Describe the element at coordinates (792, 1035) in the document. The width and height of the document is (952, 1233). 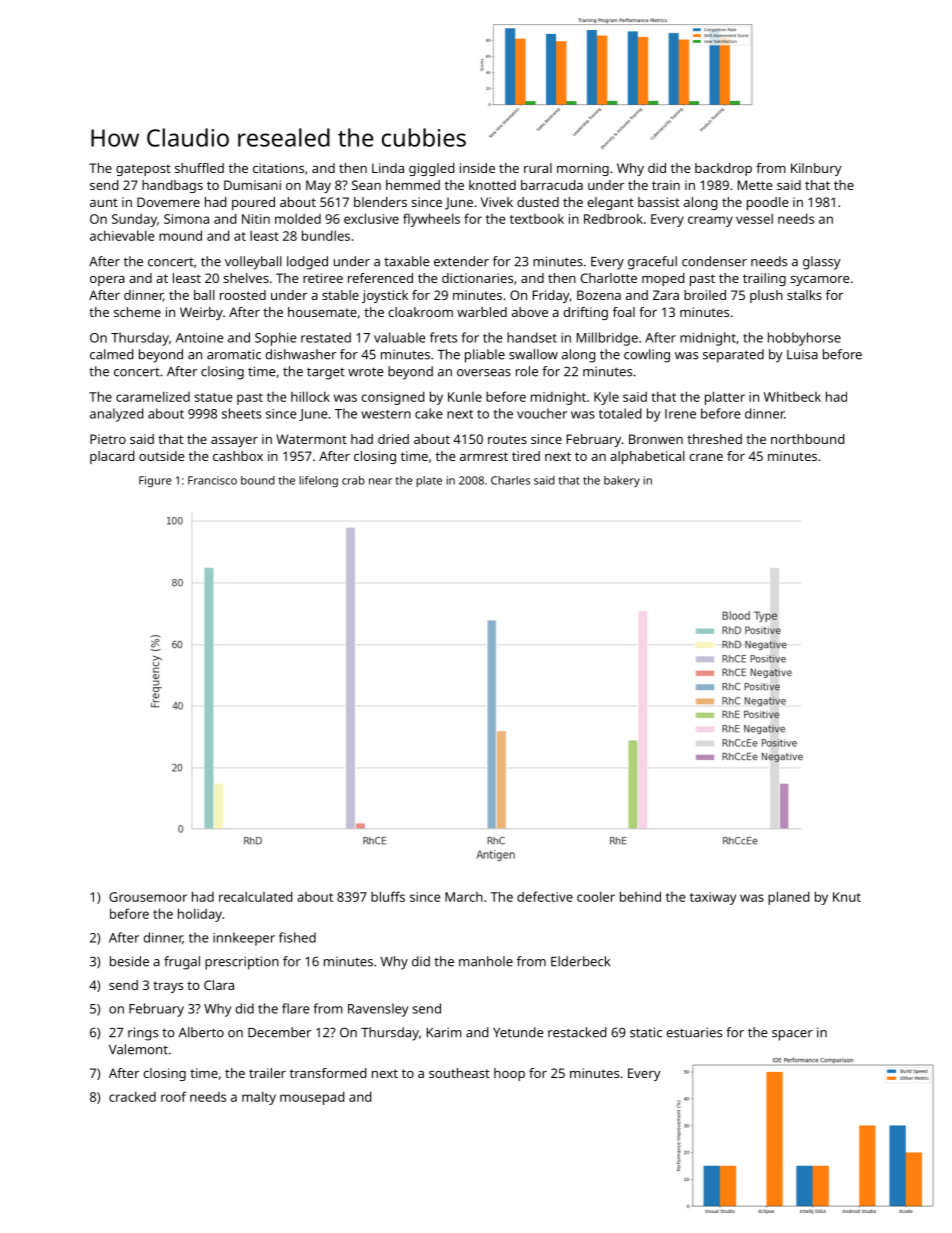
I see `spacer` at that location.
